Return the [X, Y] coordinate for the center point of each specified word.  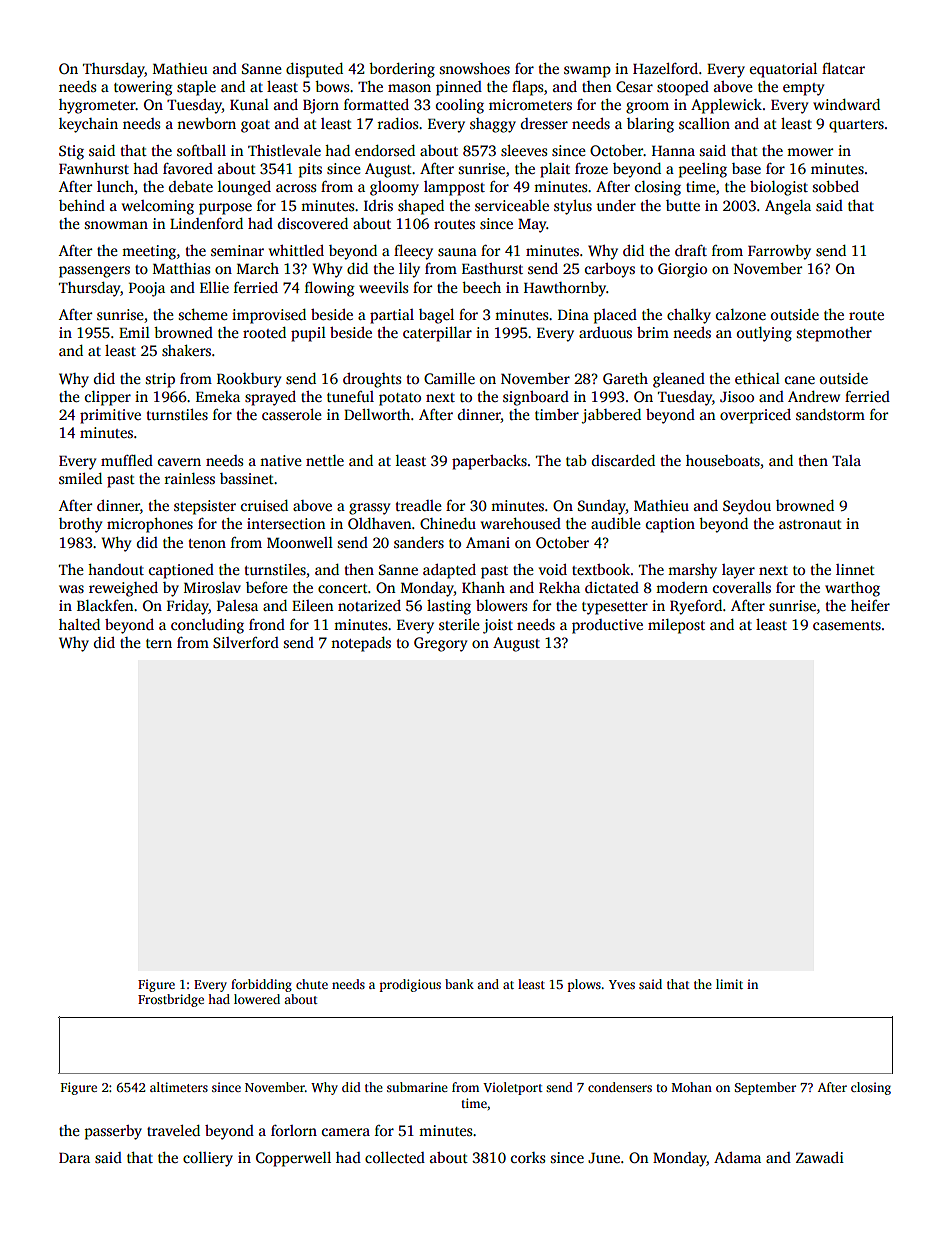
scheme [203, 314]
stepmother [834, 334]
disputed [314, 70]
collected [395, 1157]
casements [847, 625]
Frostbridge [171, 1000]
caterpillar [437, 334]
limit [729, 984]
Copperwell [293, 1159]
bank [459, 984]
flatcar [843, 68]
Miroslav [212, 587]
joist [498, 626]
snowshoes [475, 68]
